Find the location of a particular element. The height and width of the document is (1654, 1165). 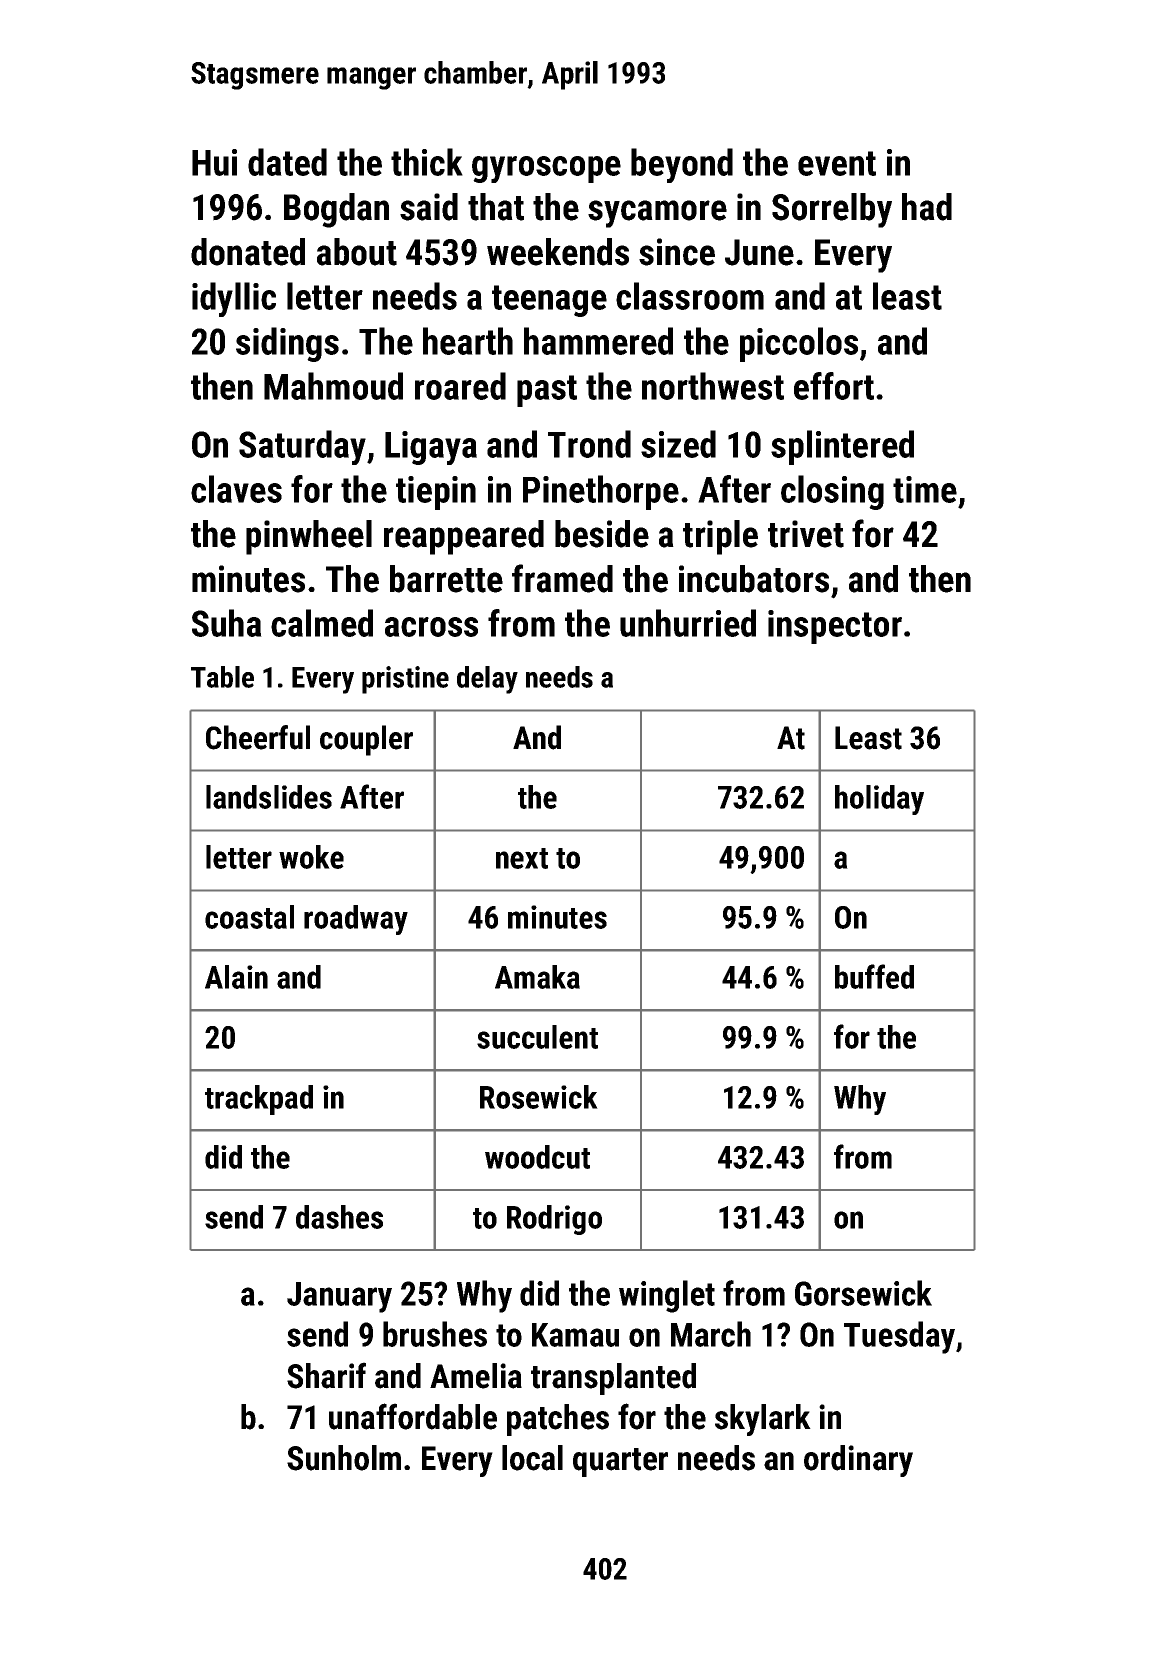

thick is located at coordinates (427, 162).
